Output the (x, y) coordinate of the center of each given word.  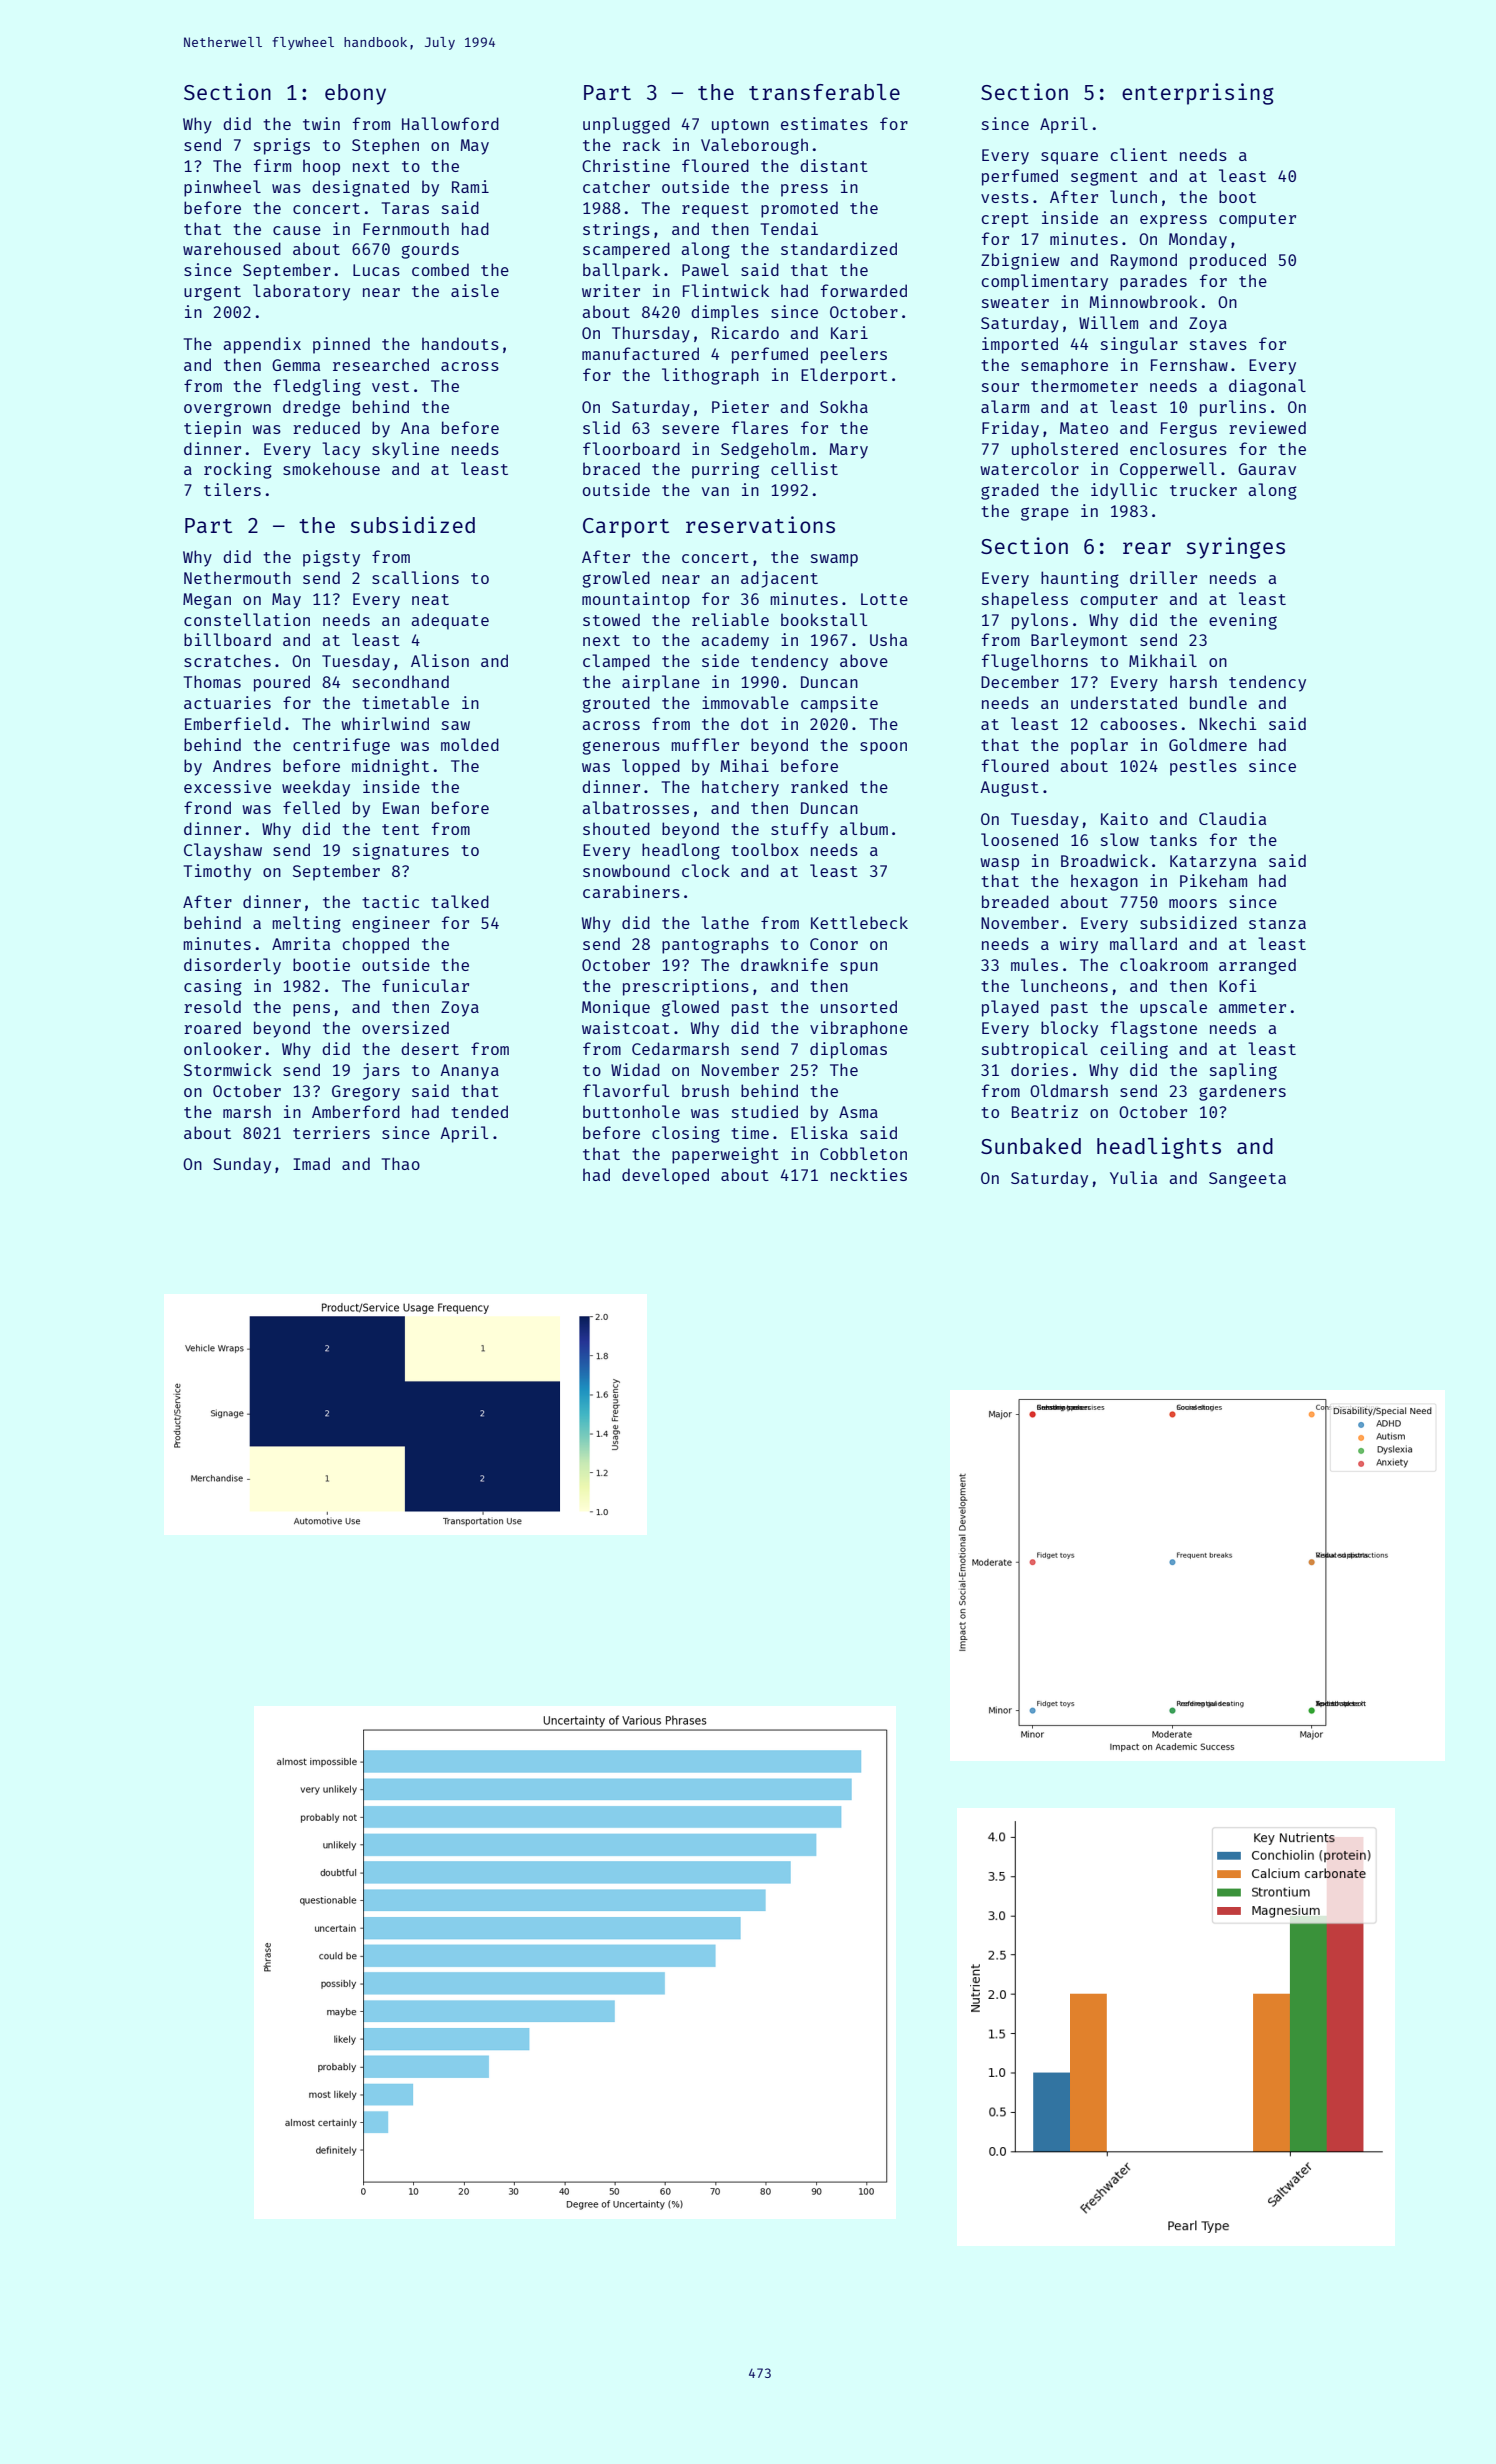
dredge (311, 408)
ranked (819, 786)
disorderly (232, 966)
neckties (869, 1174)
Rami (470, 186)
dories (1039, 1069)
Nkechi (1228, 723)
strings (616, 230)
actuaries (227, 702)
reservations (760, 524)
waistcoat (626, 1027)
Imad (311, 1163)
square (1069, 158)
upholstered (1065, 450)
